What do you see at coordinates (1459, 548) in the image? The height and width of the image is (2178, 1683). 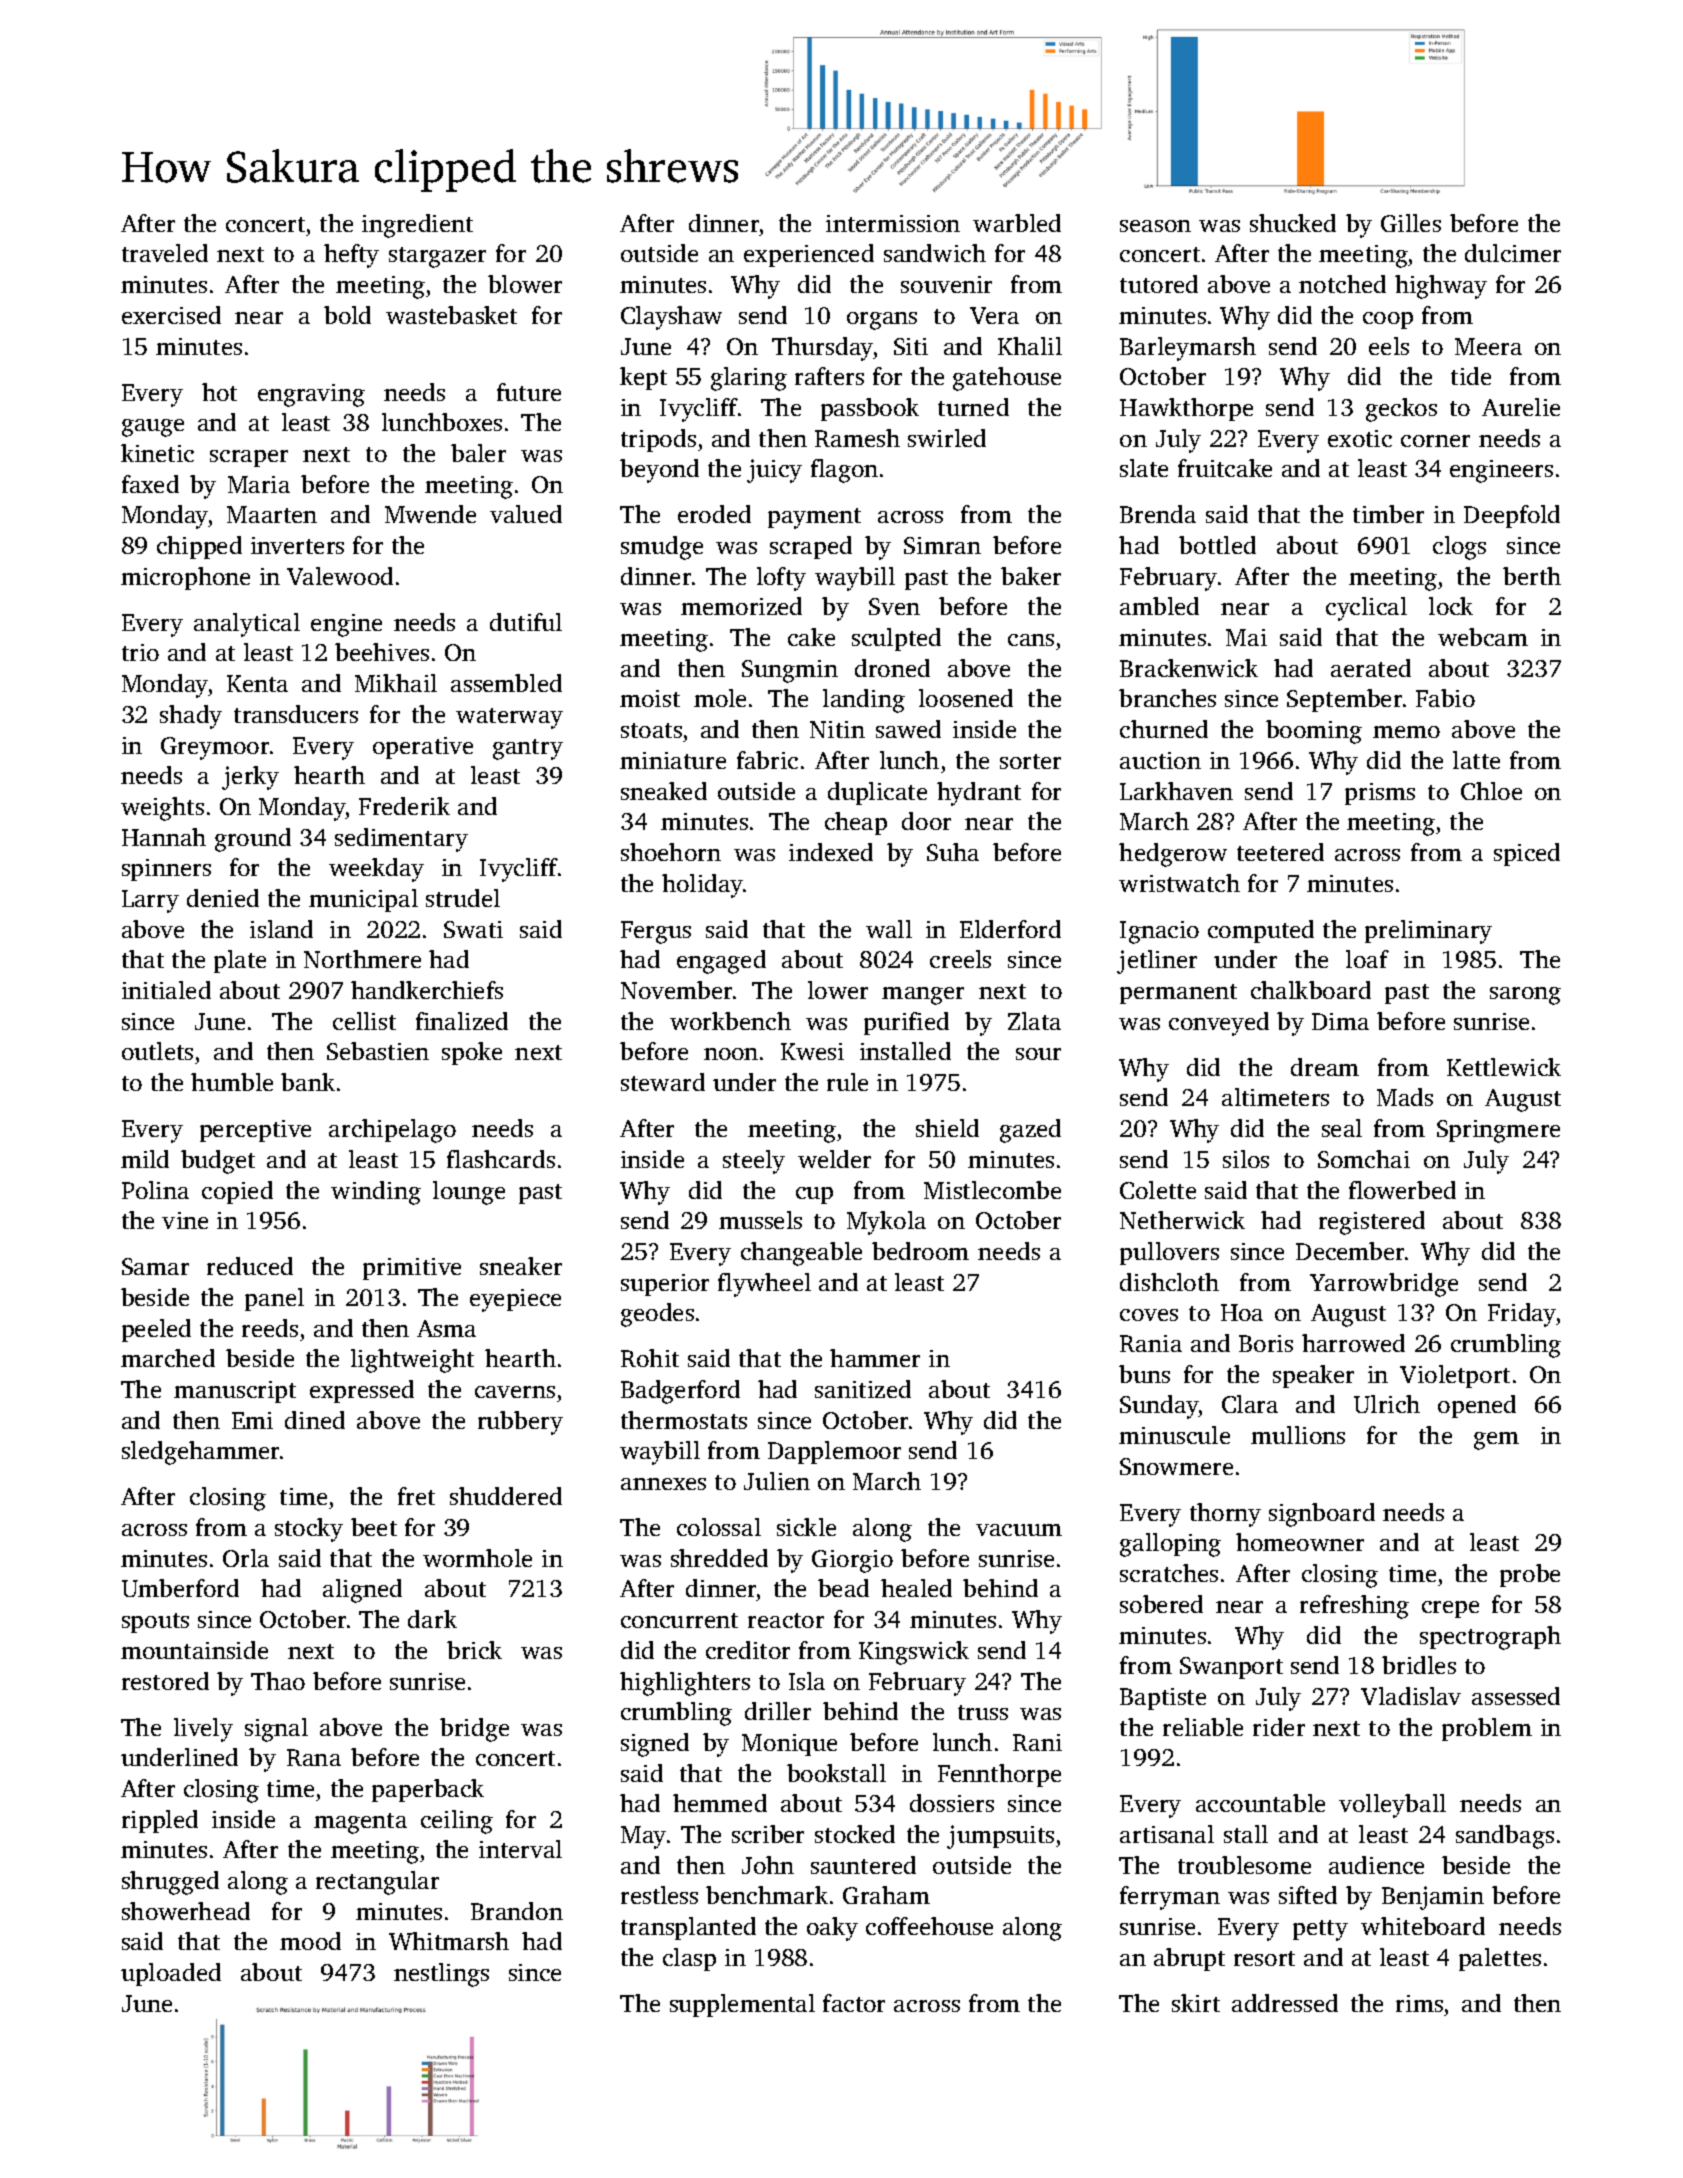 I see `clogs` at bounding box center [1459, 548].
